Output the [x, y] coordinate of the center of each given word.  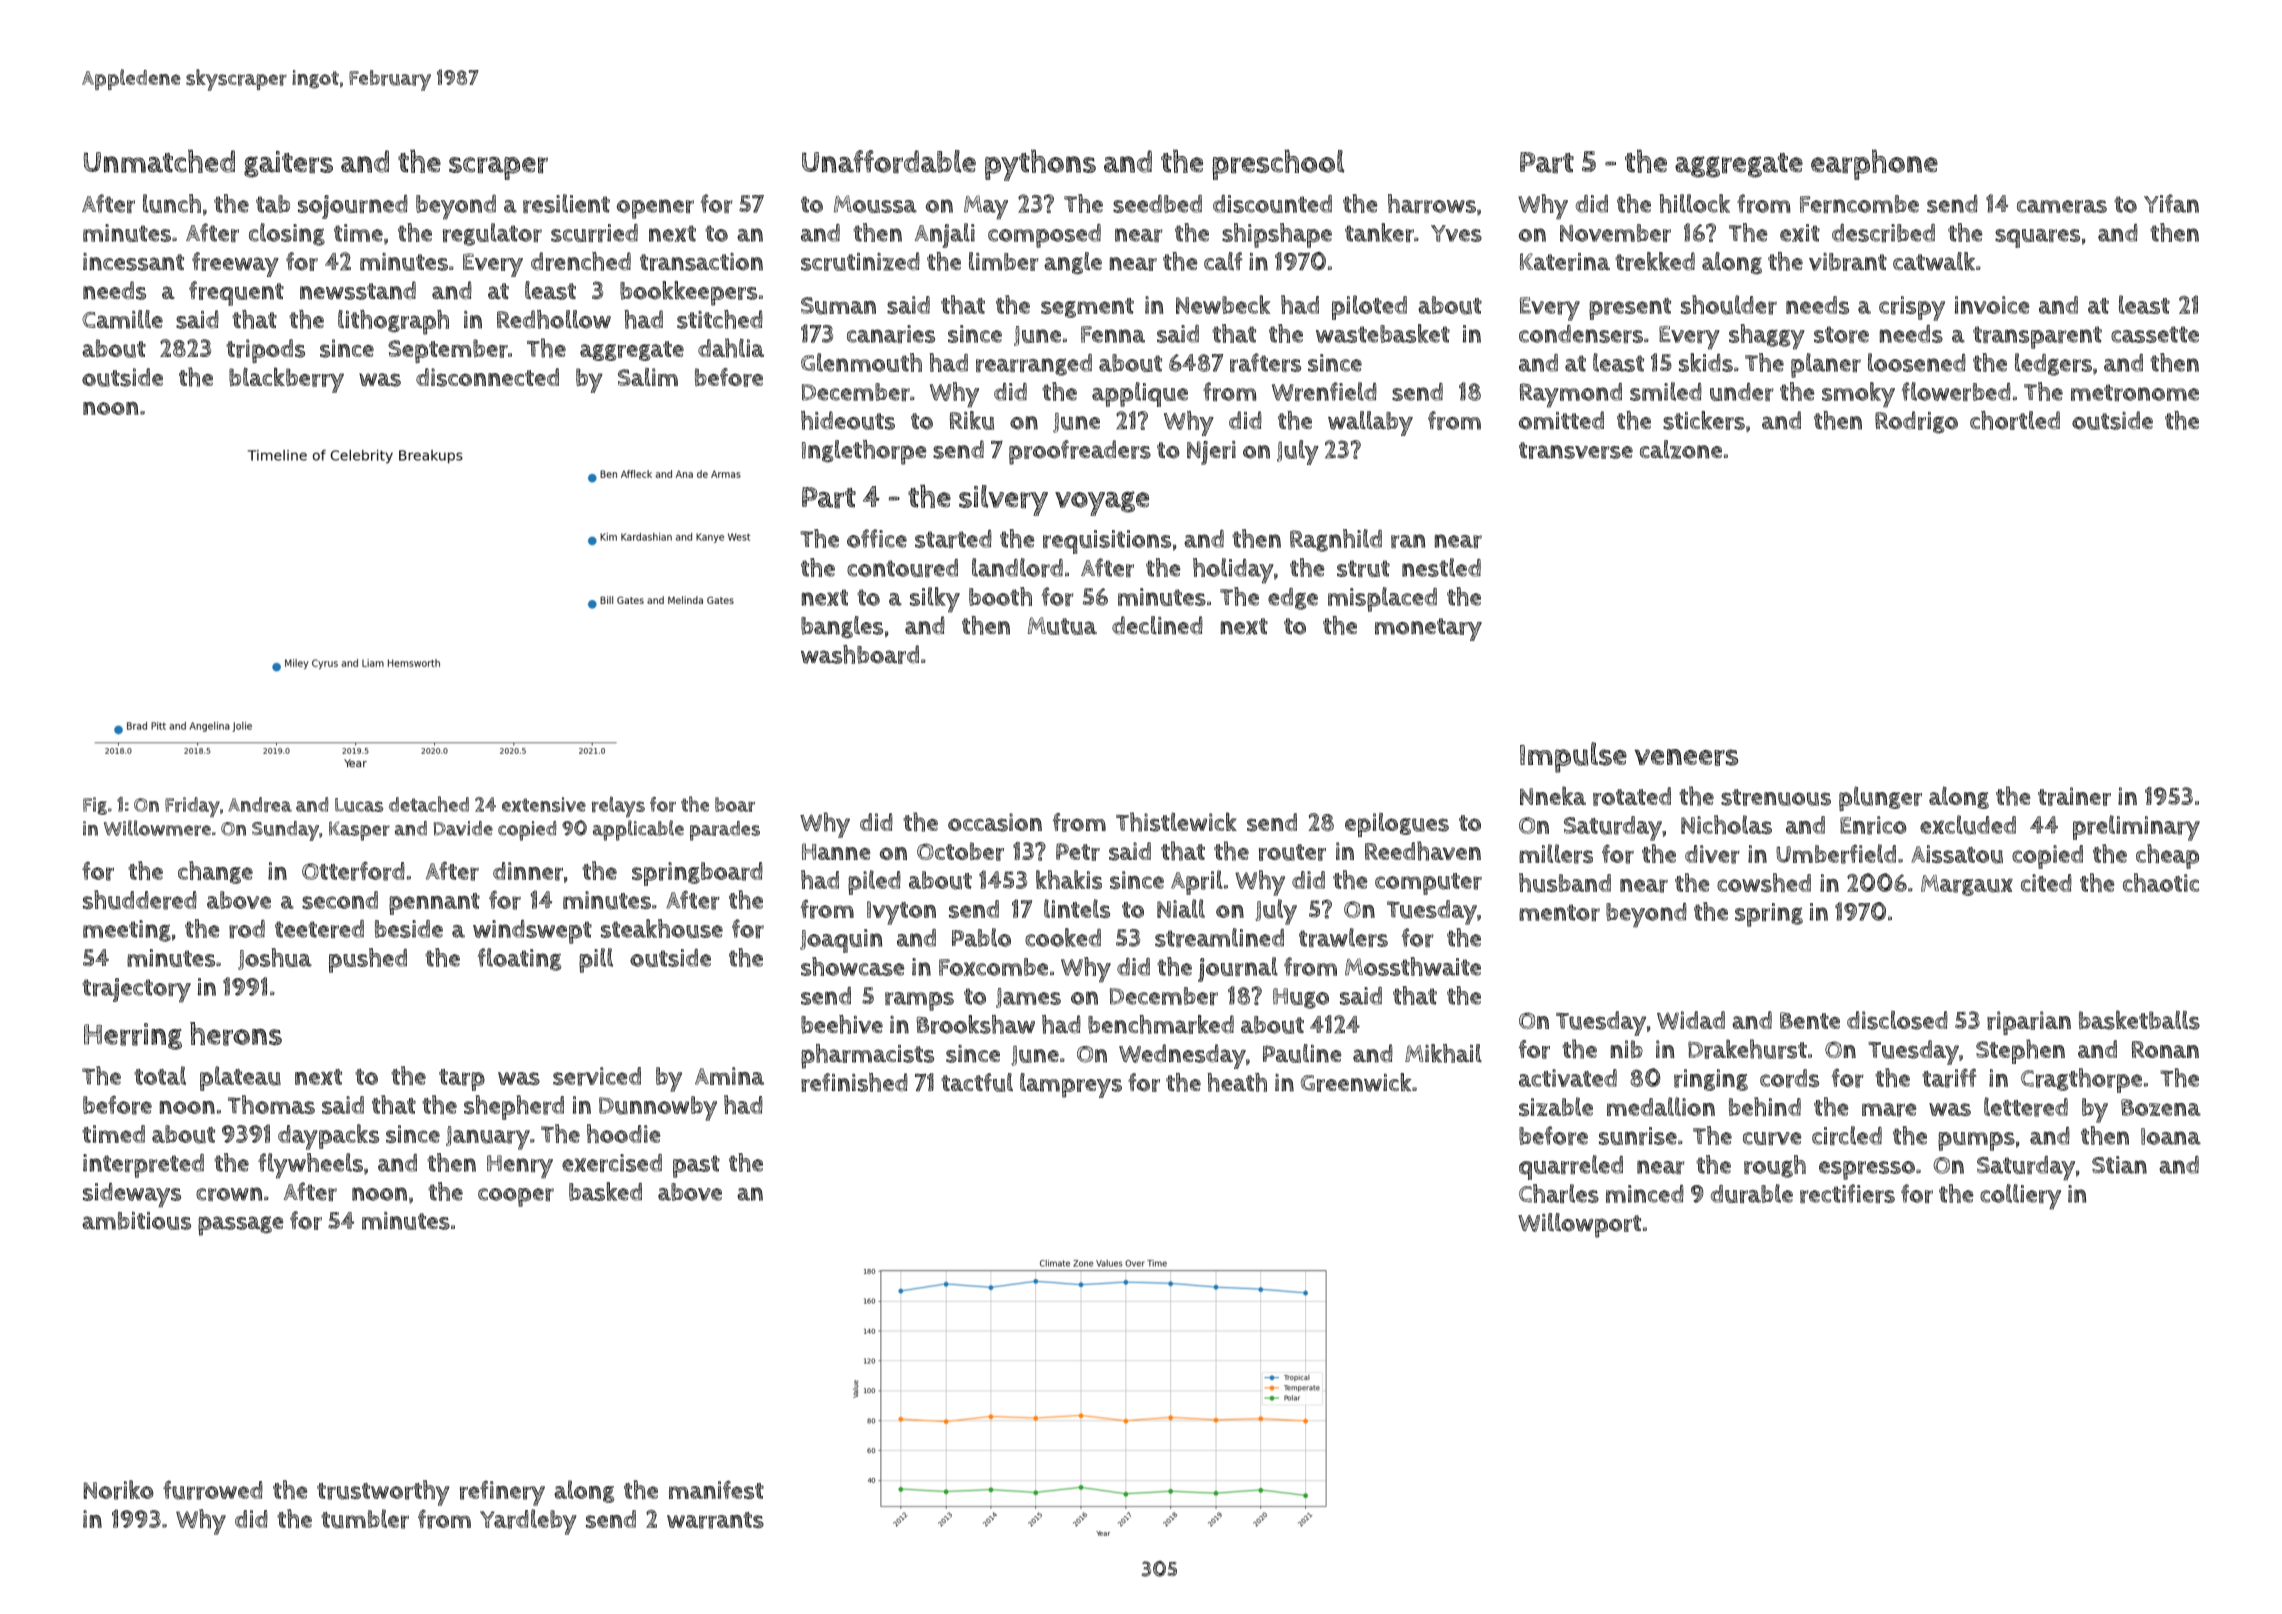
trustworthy [383, 1493]
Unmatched [159, 161]
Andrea [260, 805]
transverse [1576, 450]
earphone [1874, 164]
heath [1237, 1082]
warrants [715, 1520]
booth [1000, 596]
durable [1751, 1193]
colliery [2020, 1197]
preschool [1278, 164]
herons [236, 1034]
